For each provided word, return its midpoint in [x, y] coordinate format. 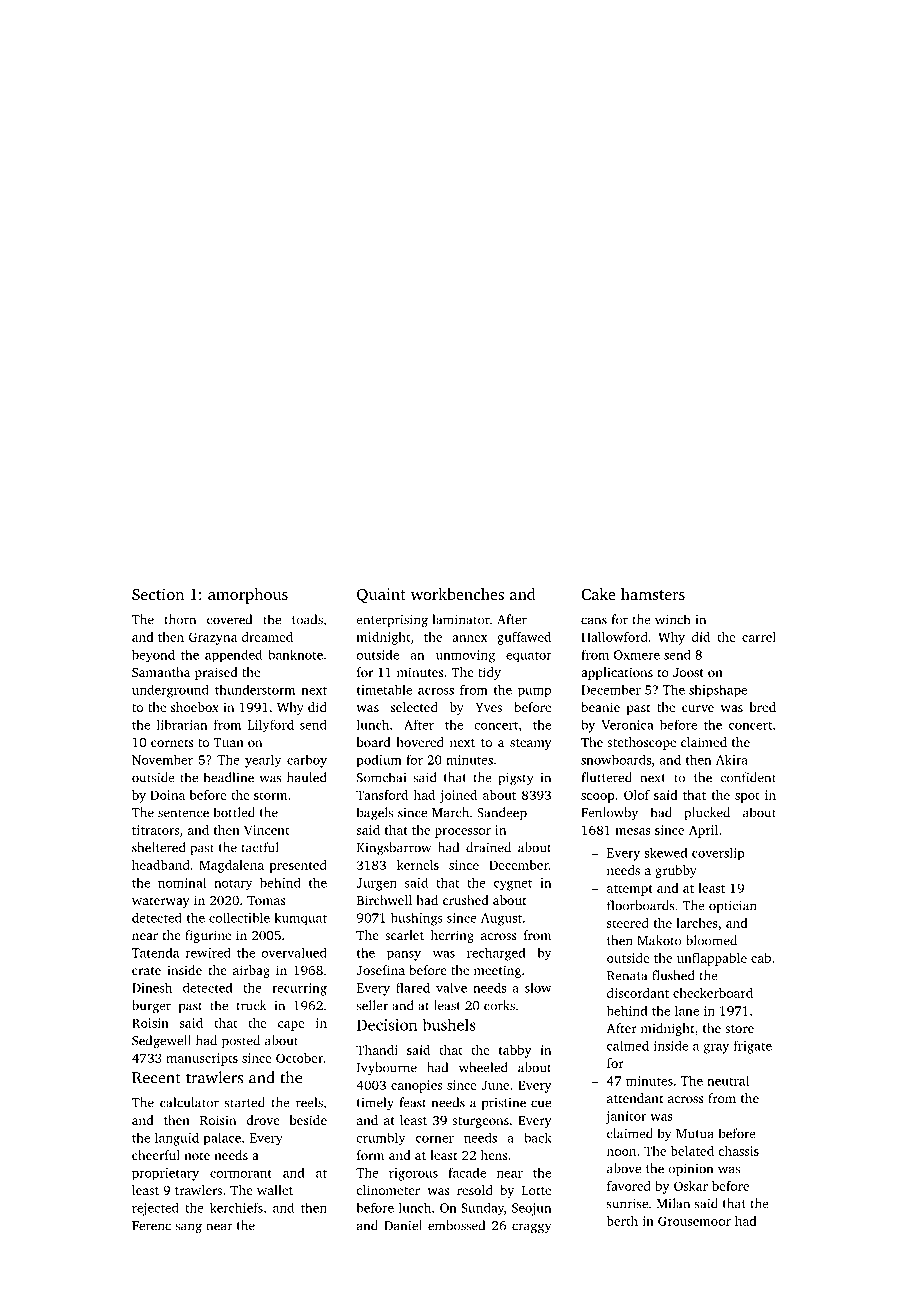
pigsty [516, 779]
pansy [404, 956]
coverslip [718, 854]
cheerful [156, 1155]
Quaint [381, 595]
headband [161, 865]
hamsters [653, 594]
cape [291, 1026]
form [370, 1155]
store [739, 1029]
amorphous [248, 596]
